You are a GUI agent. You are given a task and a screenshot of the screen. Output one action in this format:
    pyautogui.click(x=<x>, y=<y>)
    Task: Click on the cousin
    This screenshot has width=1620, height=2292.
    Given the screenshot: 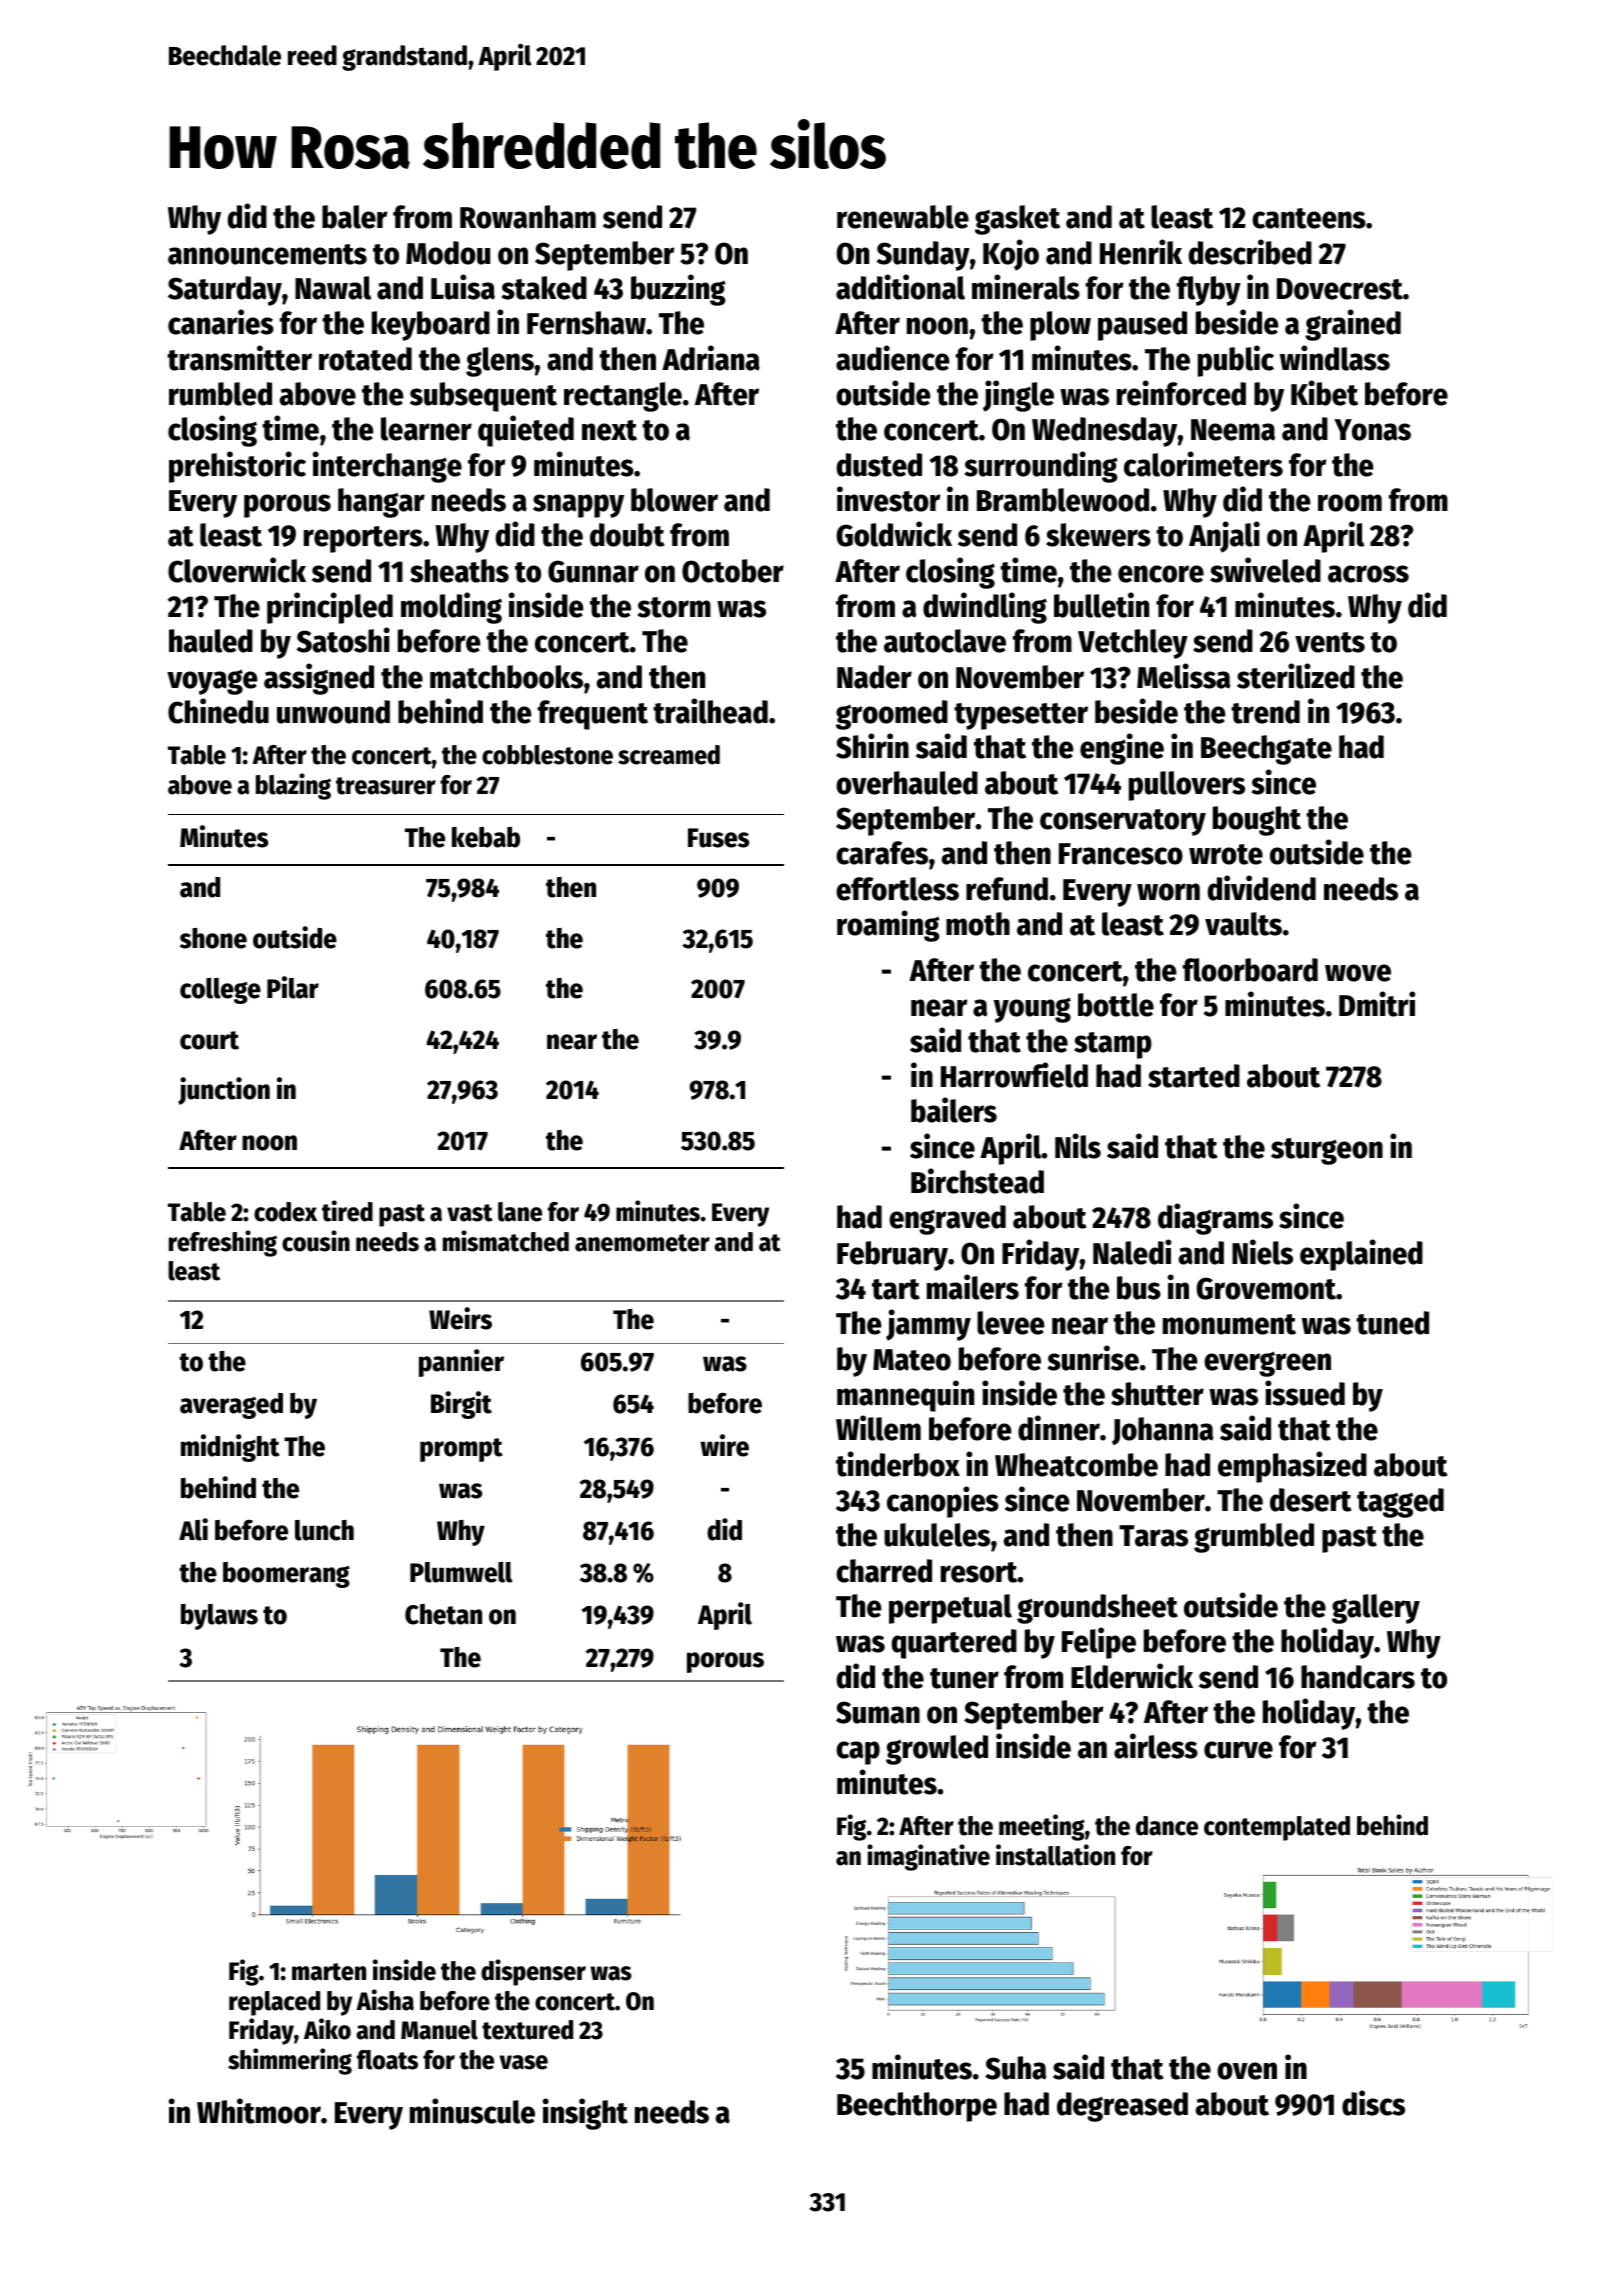 What is the action you would take?
    pyautogui.click(x=316, y=1241)
